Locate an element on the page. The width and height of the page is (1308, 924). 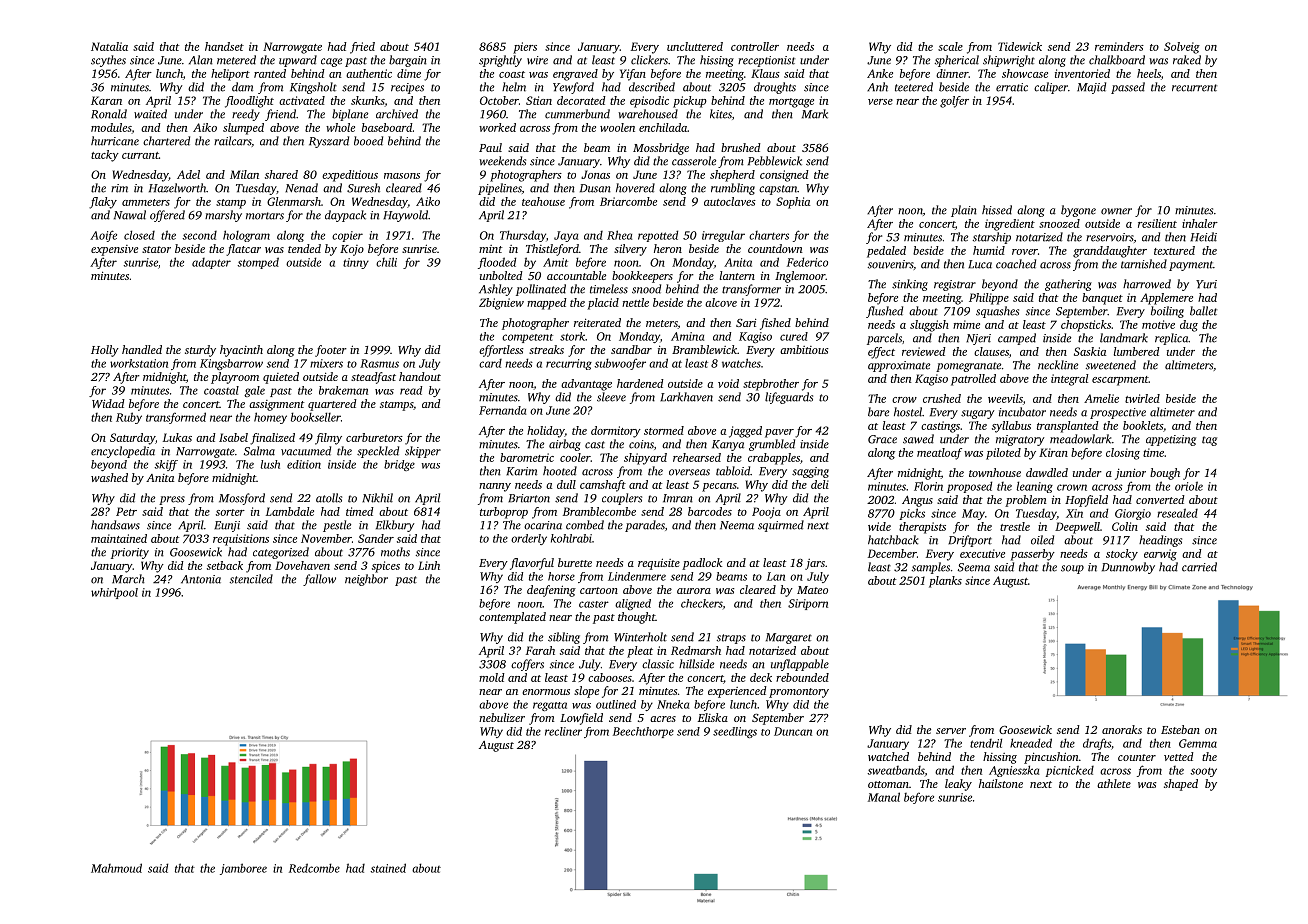
controller is located at coordinates (755, 46).
